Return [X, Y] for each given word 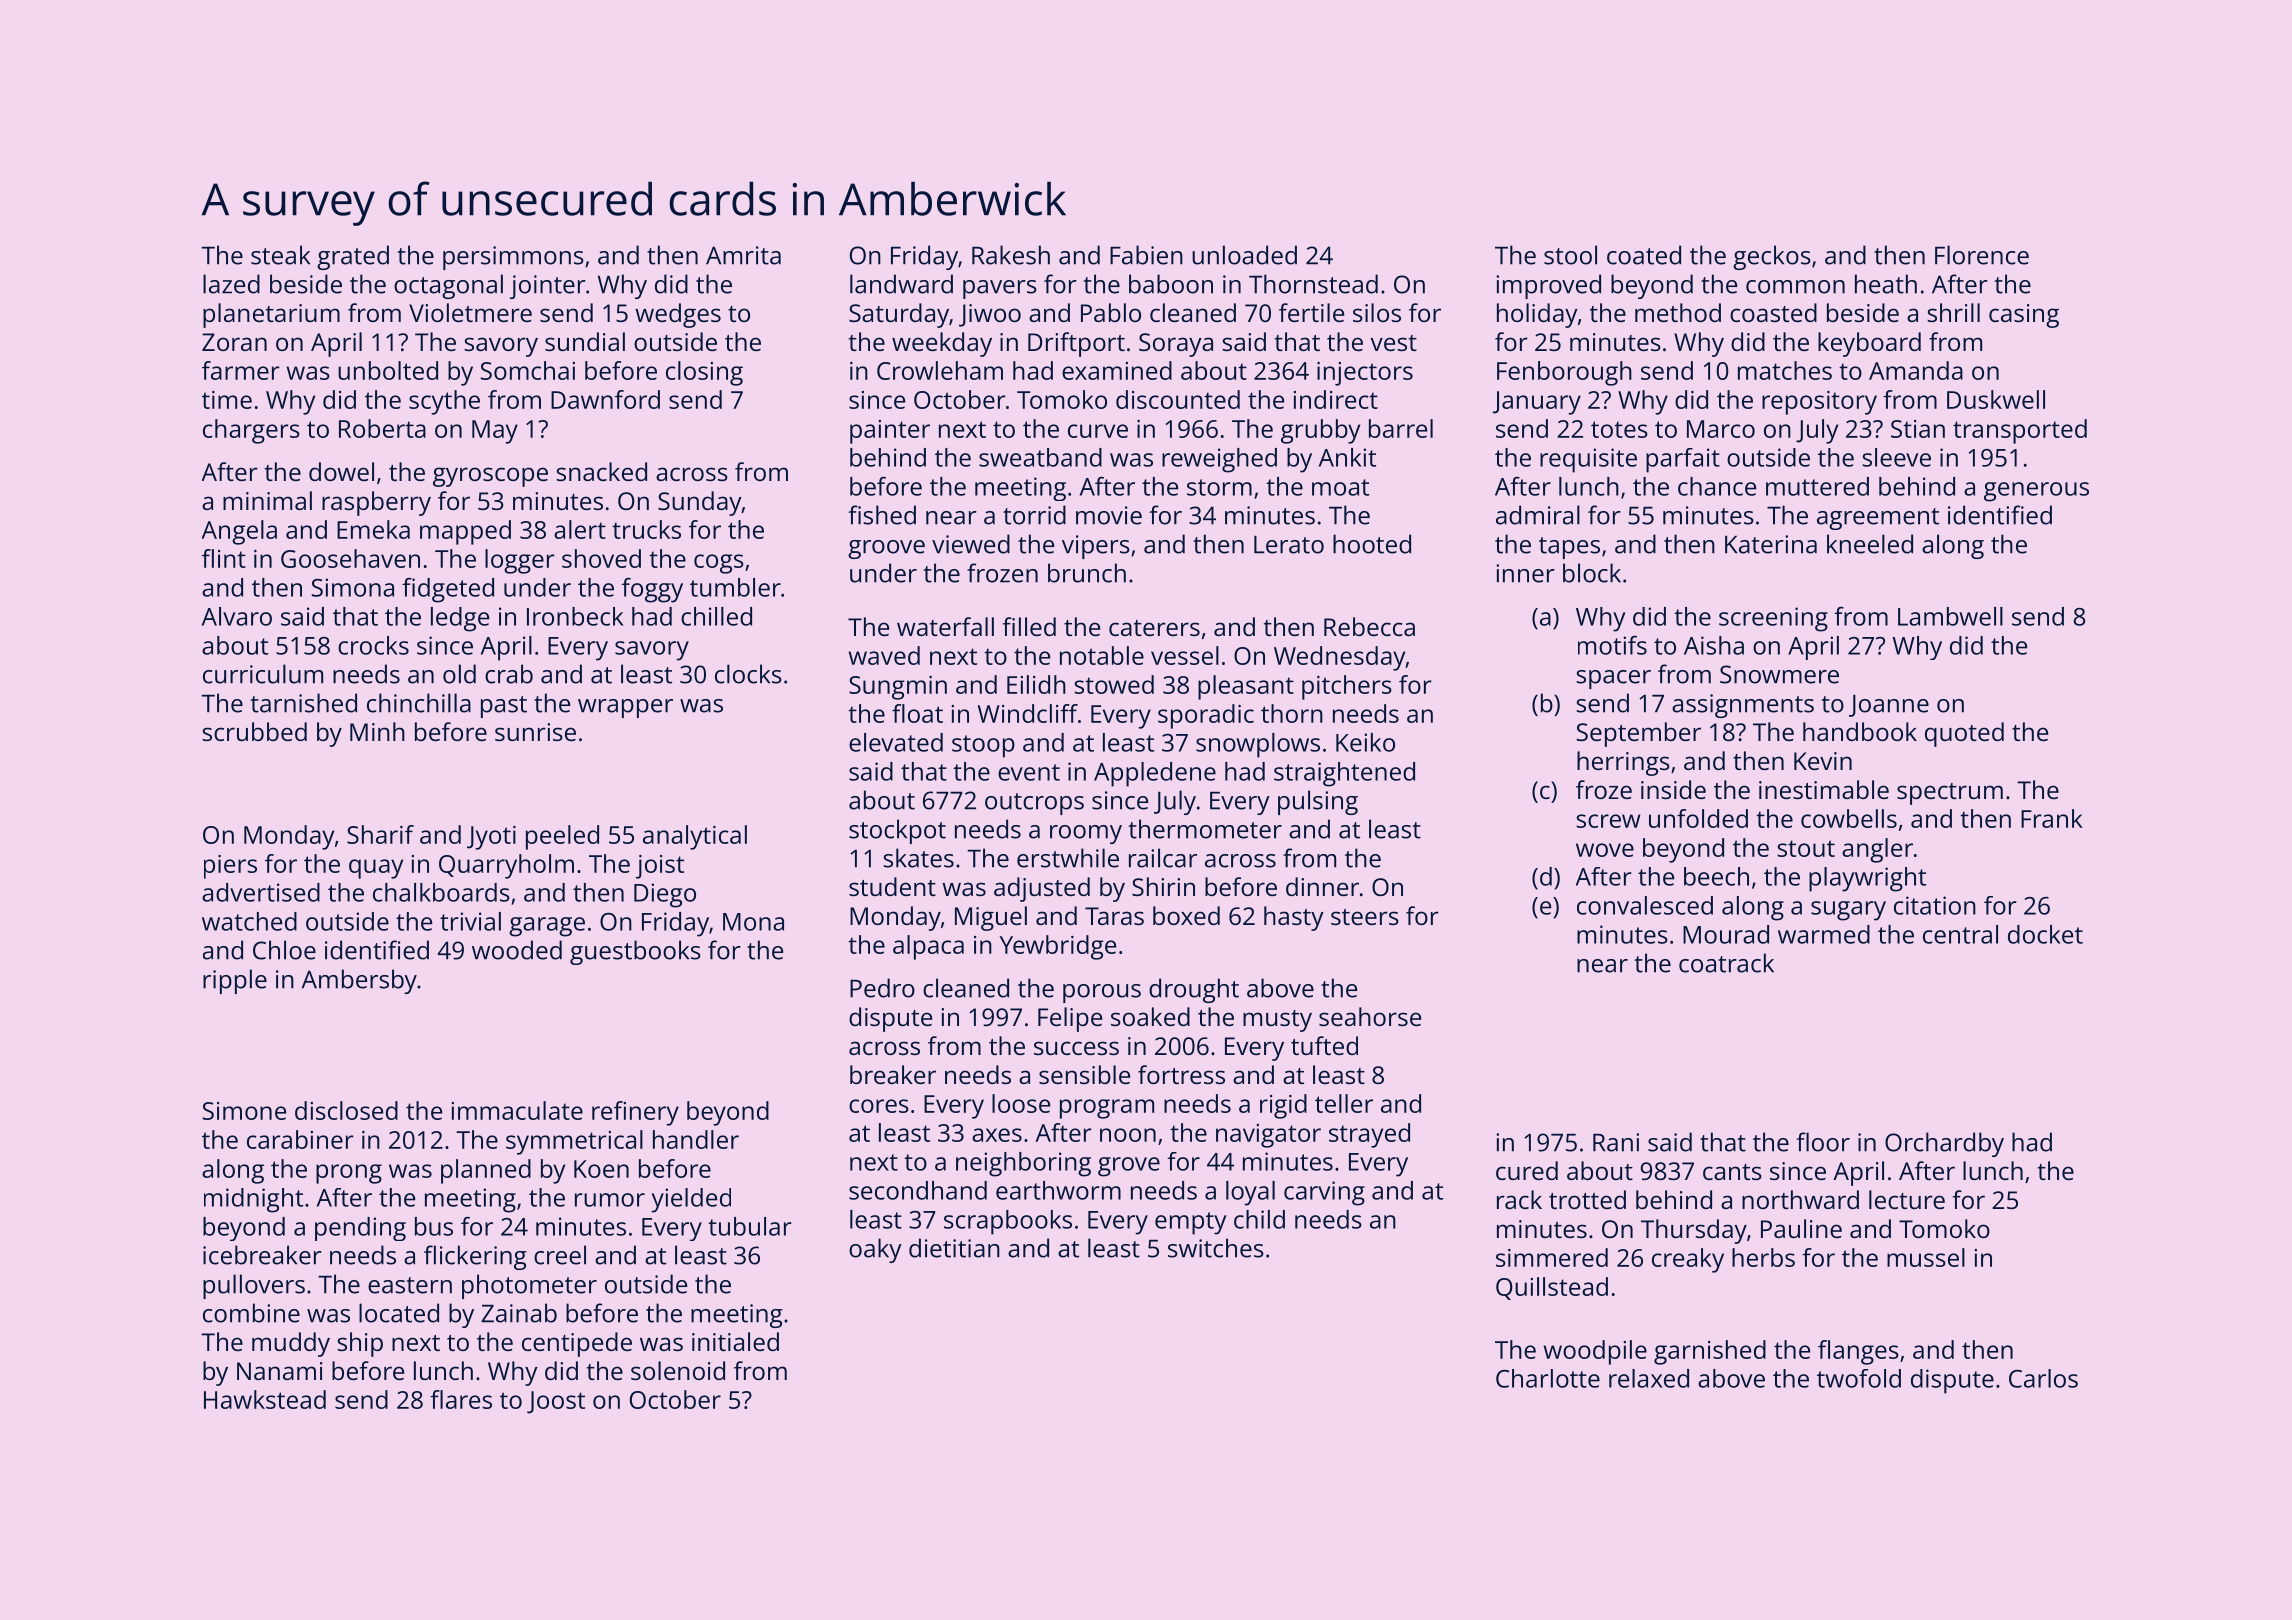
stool [1570, 255]
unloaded [1244, 255]
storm [1219, 487]
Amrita [743, 255]
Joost [556, 1402]
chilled [716, 616]
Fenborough [1564, 373]
